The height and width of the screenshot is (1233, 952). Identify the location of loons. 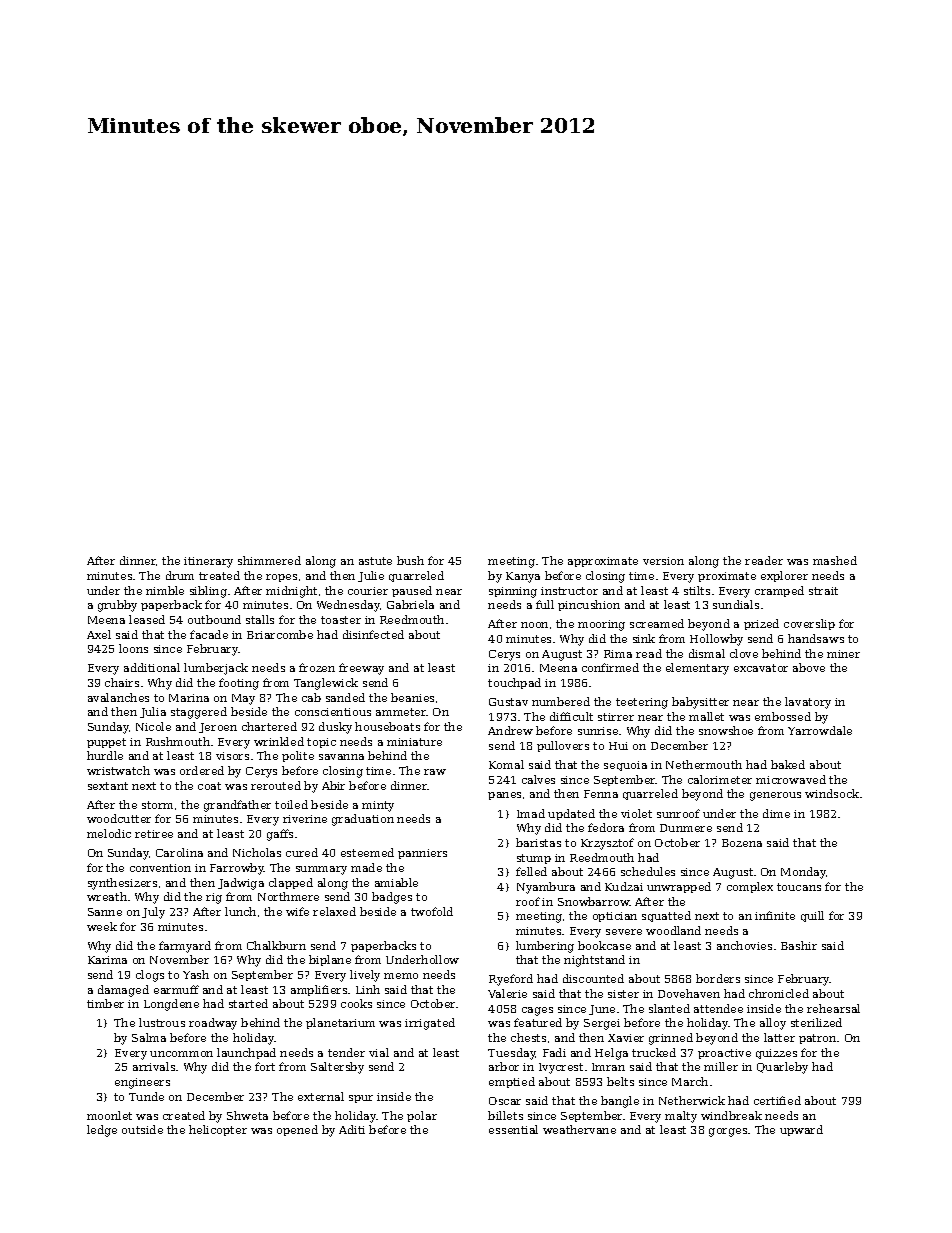
(133, 648).
